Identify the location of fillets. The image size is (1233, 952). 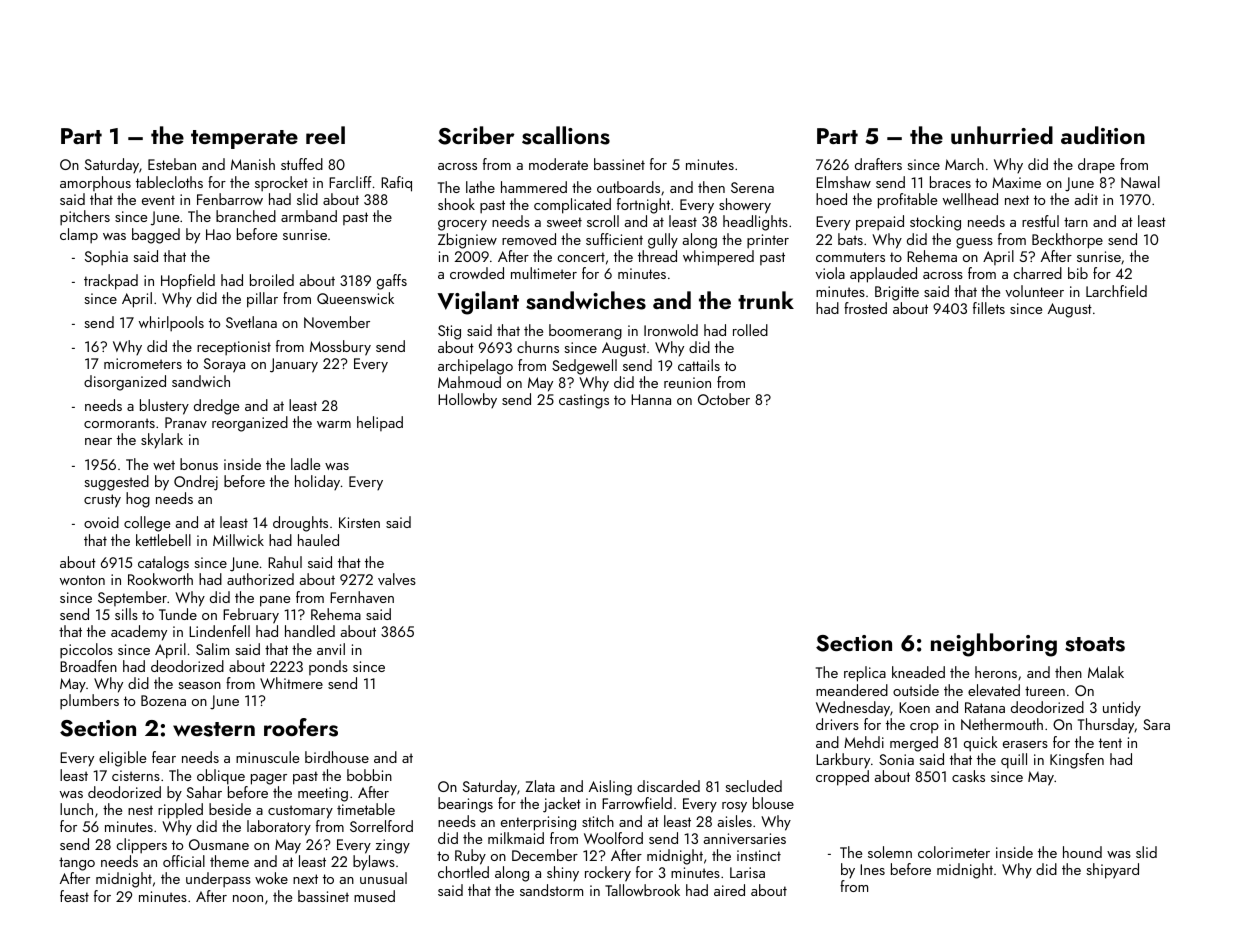
(989, 308).
